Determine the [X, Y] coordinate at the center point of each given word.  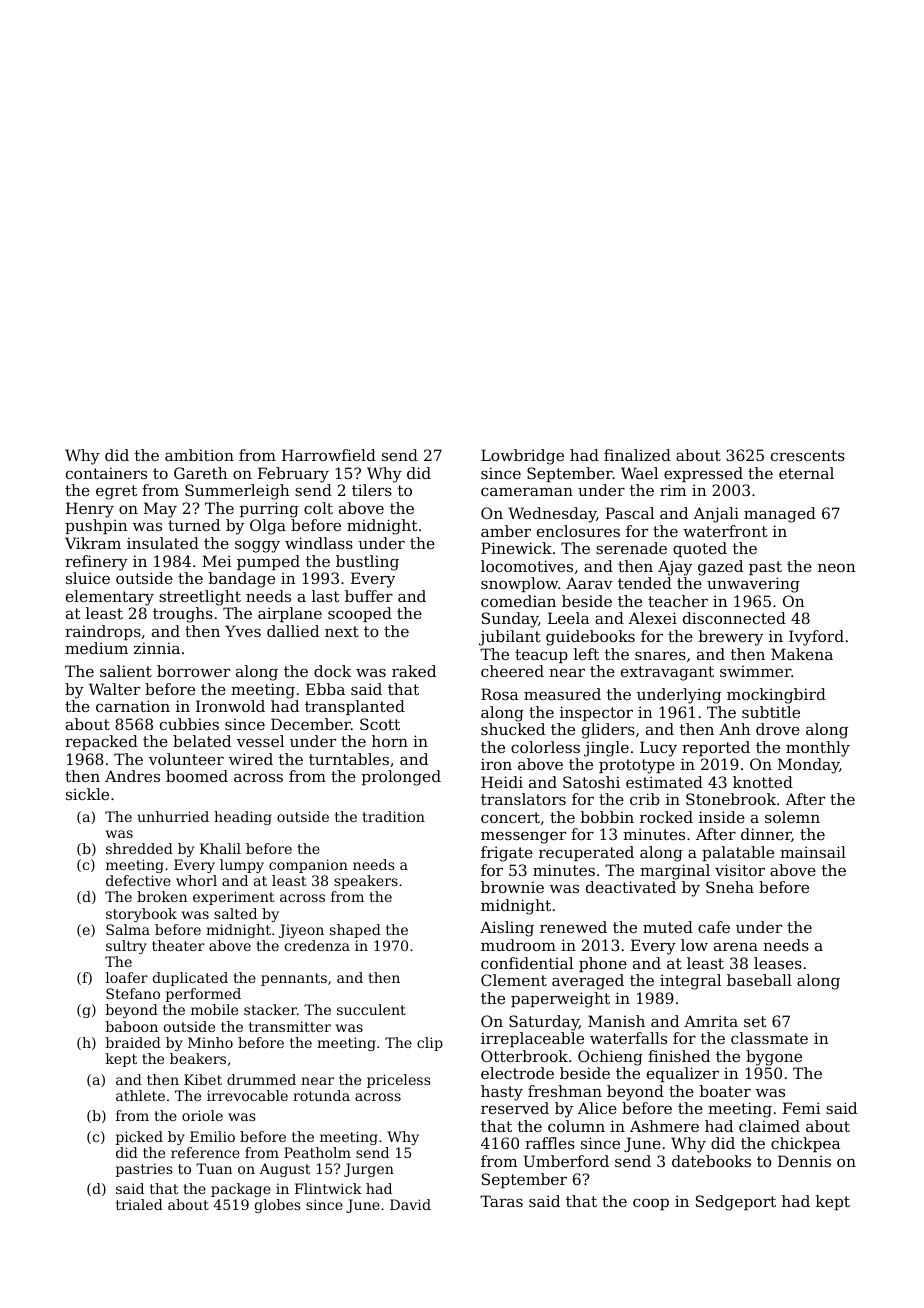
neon [836, 568]
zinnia [157, 648]
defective [138, 880]
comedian [518, 601]
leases [778, 963]
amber [506, 531]
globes [278, 1206]
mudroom [518, 945]
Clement [514, 980]
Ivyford [816, 638]
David [410, 1204]
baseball [759, 980]
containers [106, 473]
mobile [214, 1009]
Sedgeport [736, 1203]
